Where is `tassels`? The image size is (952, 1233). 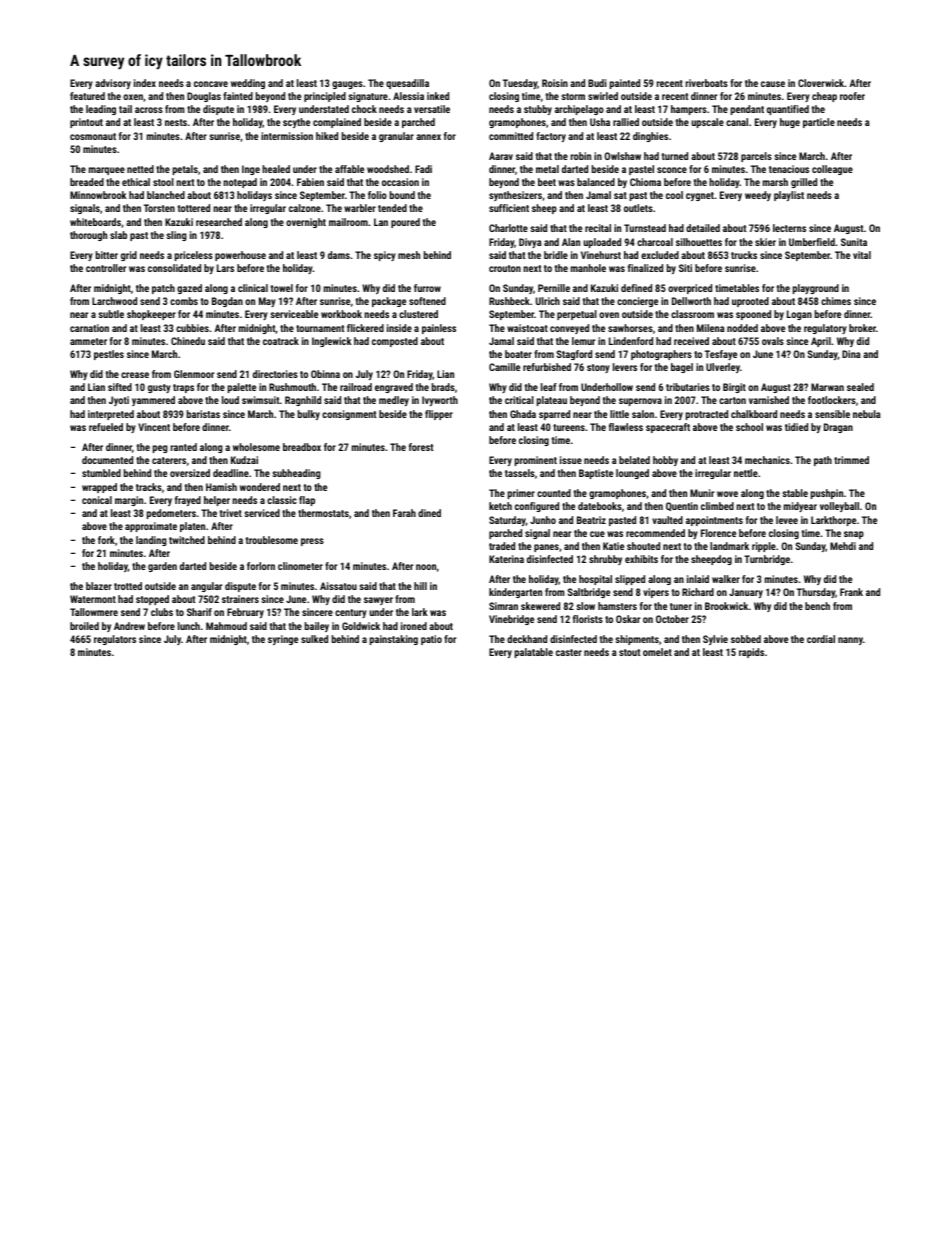 tassels is located at coordinates (520, 473).
